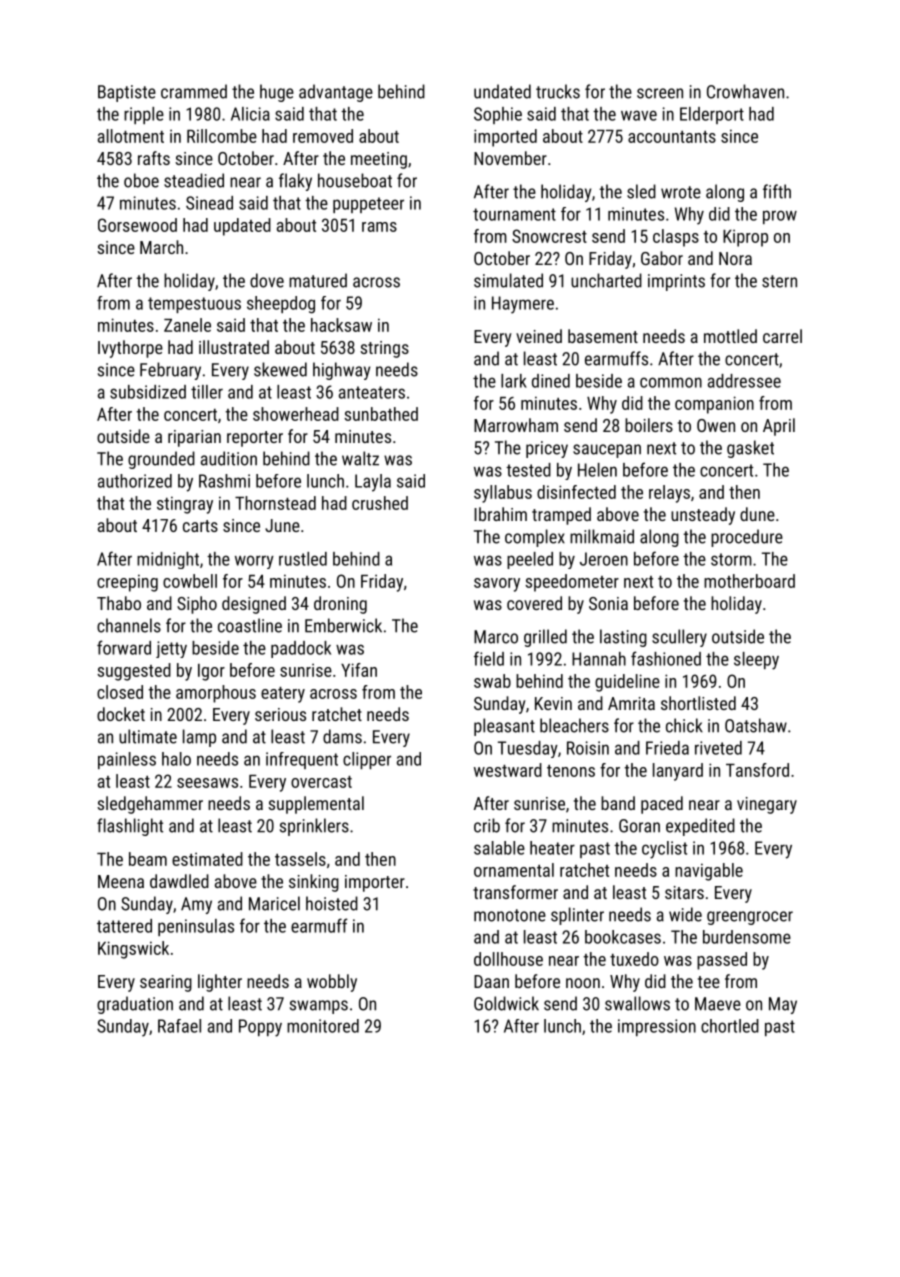  Describe the element at coordinates (502, 91) in the screenshot. I see `undated` at that location.
